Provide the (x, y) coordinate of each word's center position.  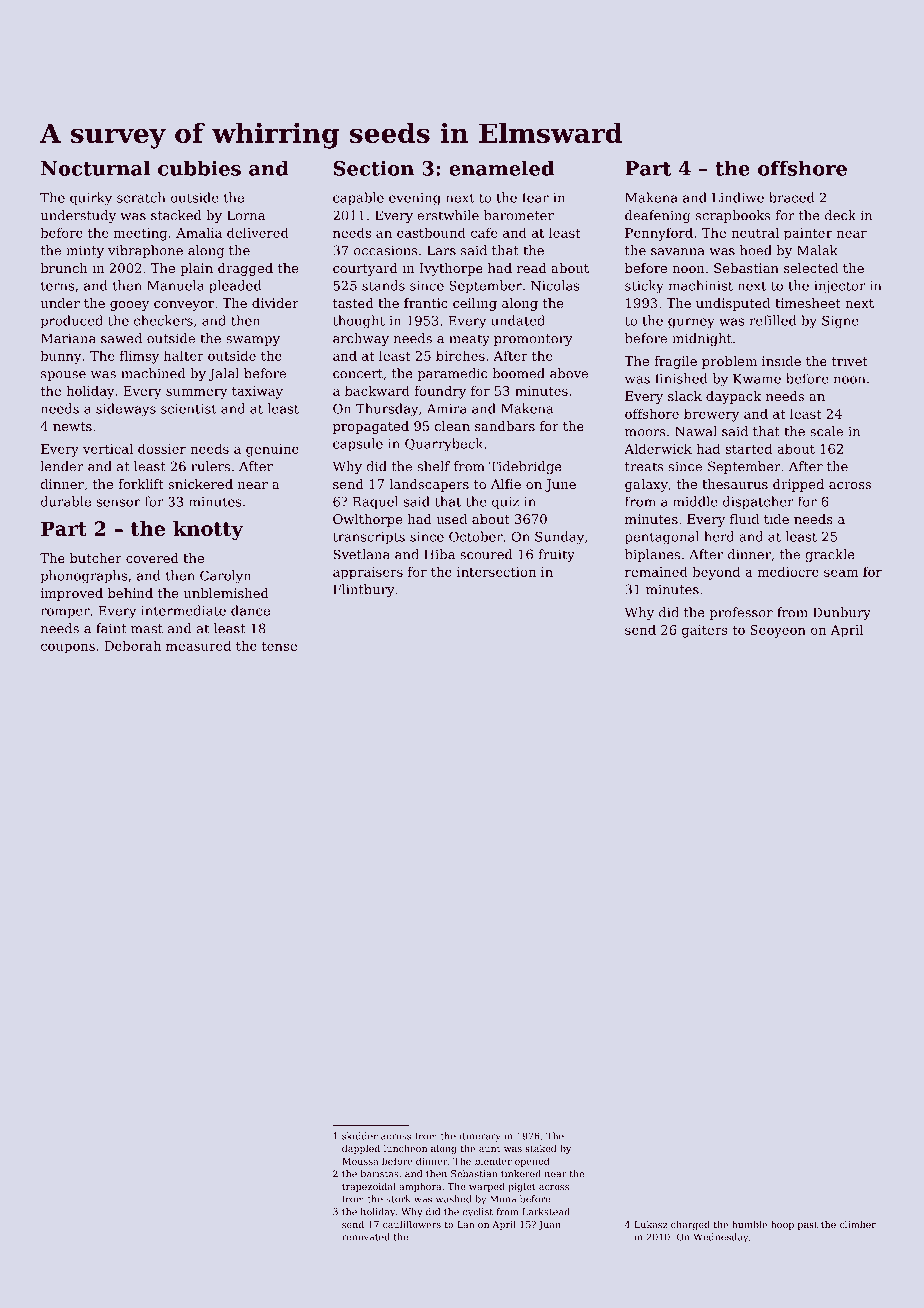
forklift (141, 484)
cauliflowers (412, 1224)
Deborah (133, 645)
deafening (658, 216)
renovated (366, 1237)
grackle (830, 555)
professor (741, 613)
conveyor (184, 306)
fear (535, 197)
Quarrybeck (444, 445)
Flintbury (363, 590)
